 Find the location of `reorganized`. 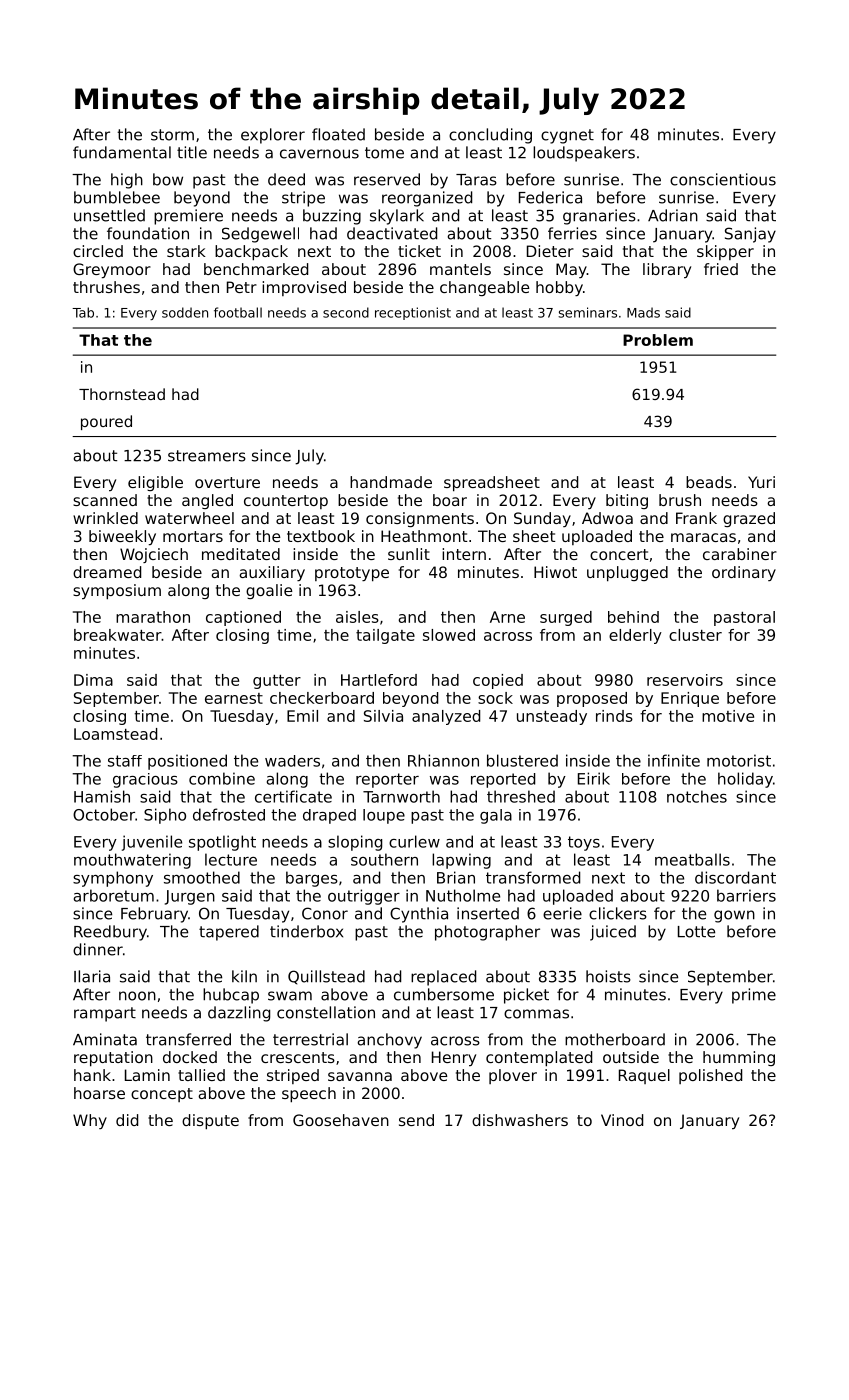

reorganized is located at coordinates (427, 199).
